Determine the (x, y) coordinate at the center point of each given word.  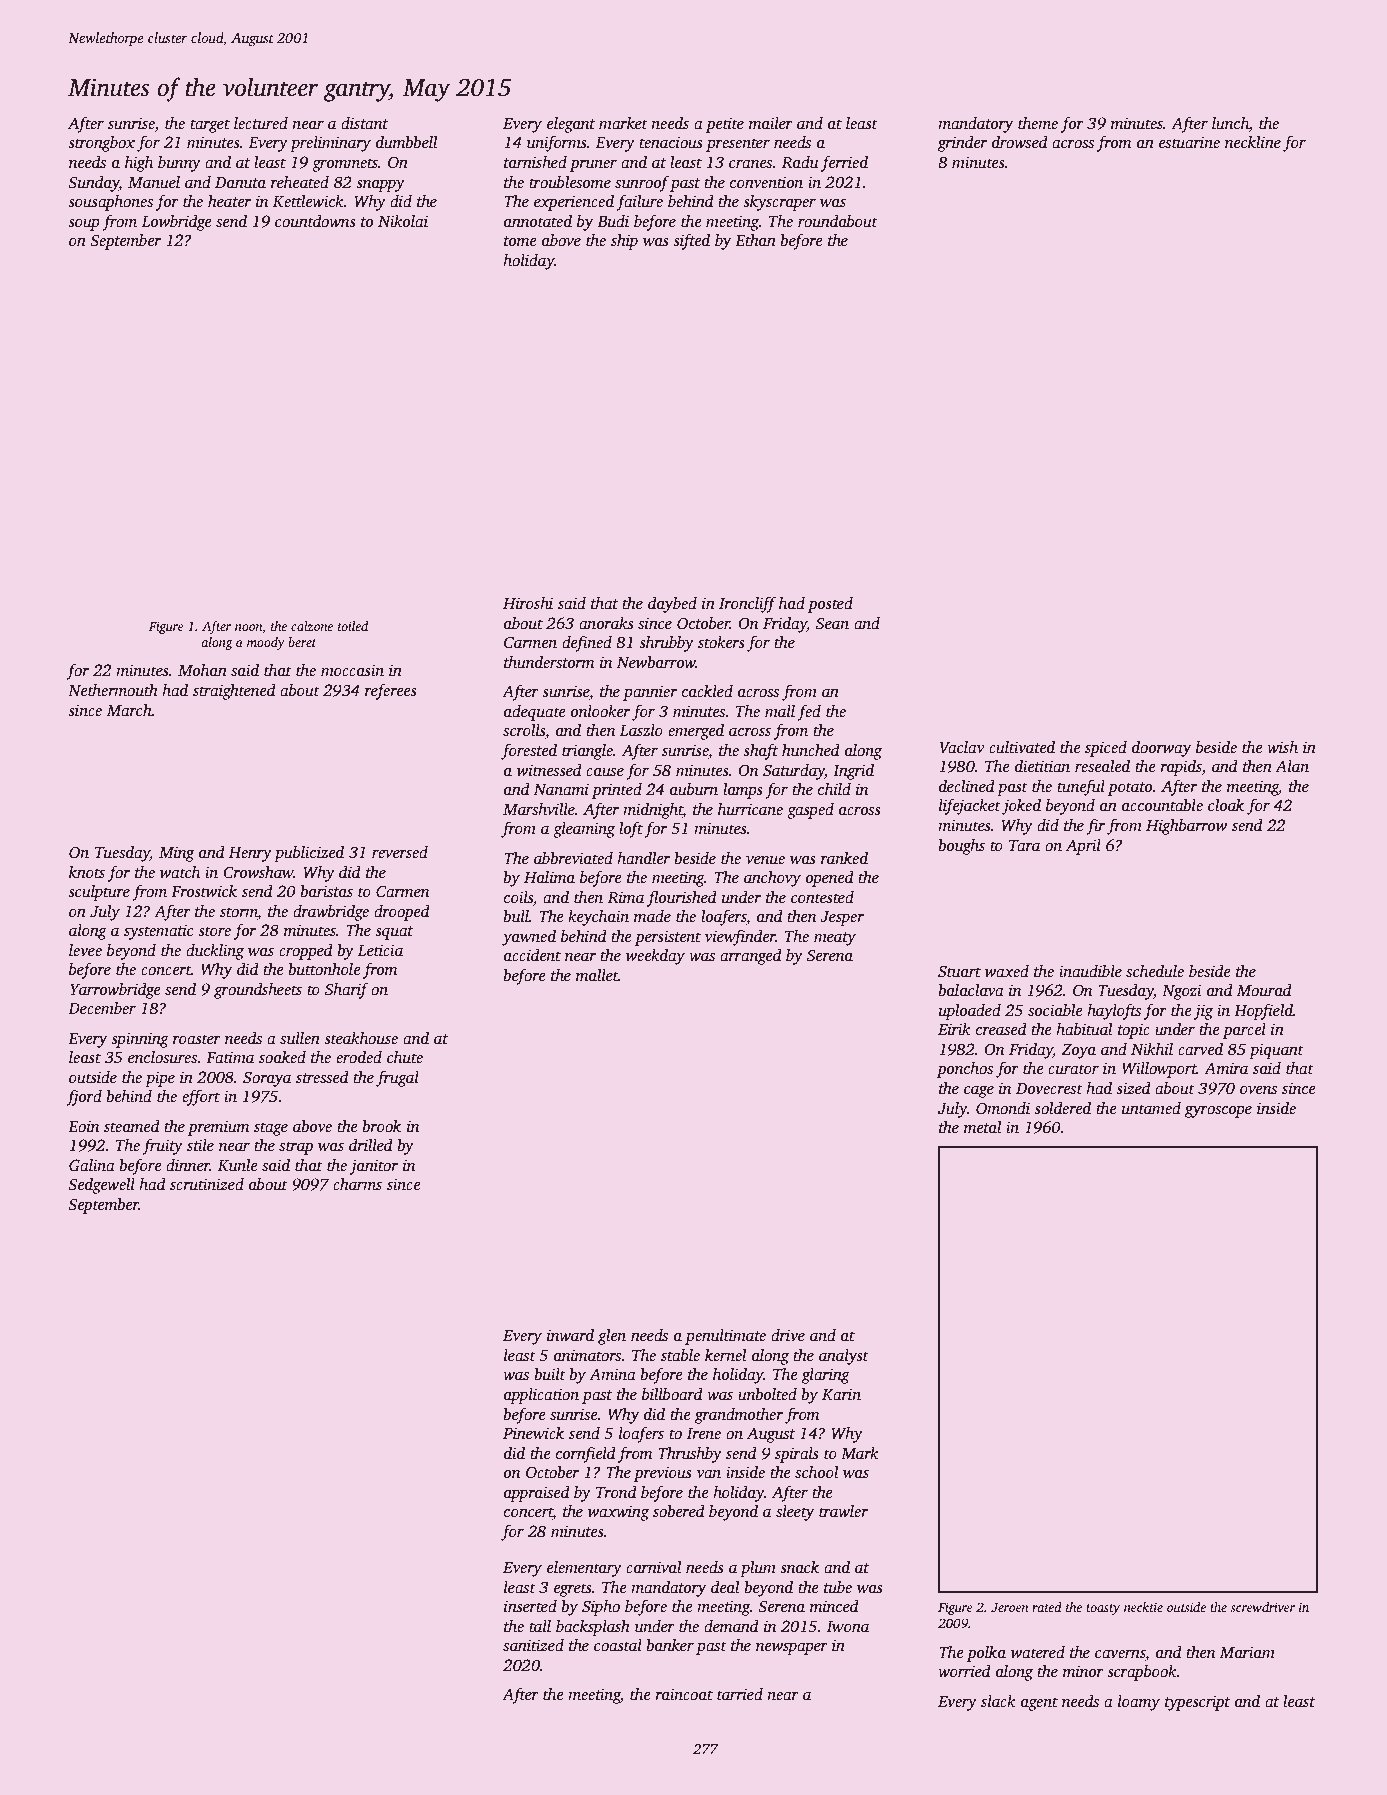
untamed (1151, 1108)
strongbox (101, 144)
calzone (312, 626)
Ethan (755, 240)
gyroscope (1218, 1112)
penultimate (725, 1337)
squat (394, 933)
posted (830, 605)
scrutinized (207, 1184)
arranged (751, 957)
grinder (962, 144)
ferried (844, 163)
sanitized (533, 1645)
